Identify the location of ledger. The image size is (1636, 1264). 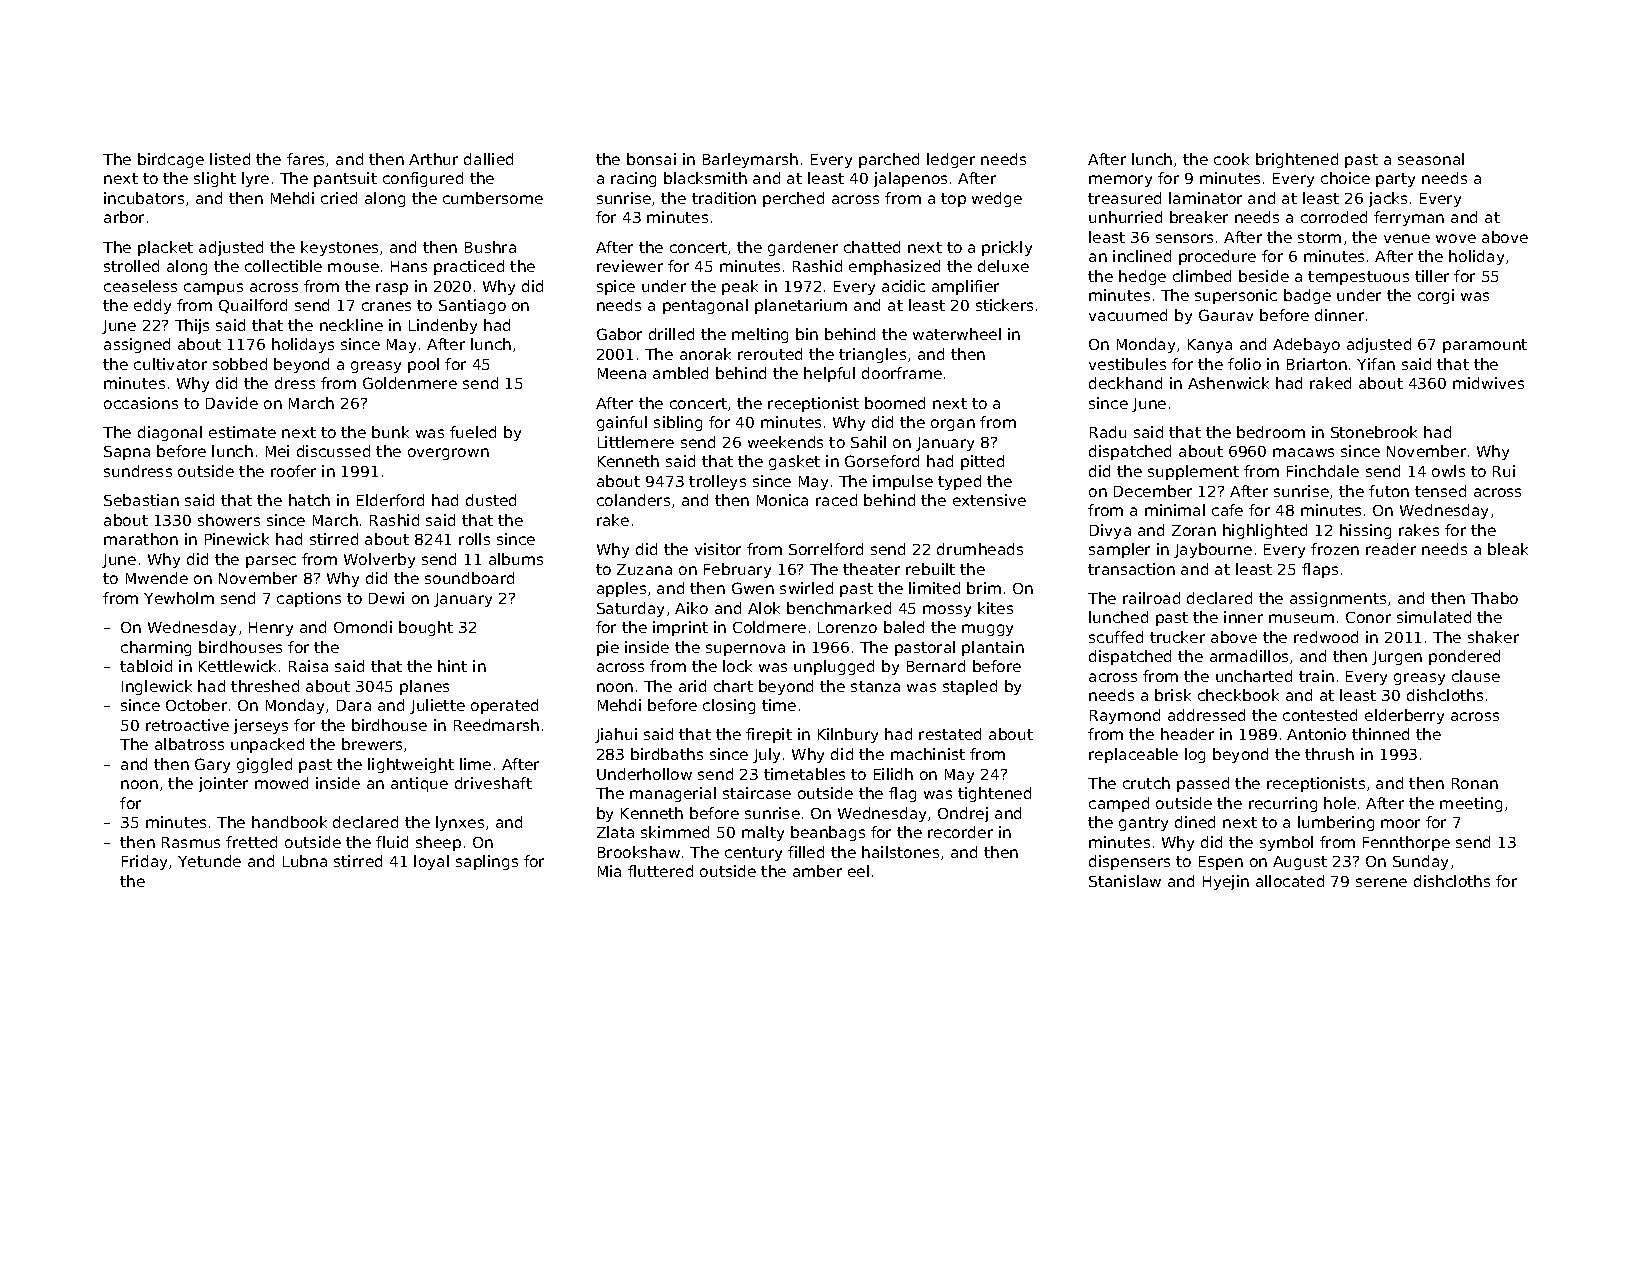
(951, 160).
